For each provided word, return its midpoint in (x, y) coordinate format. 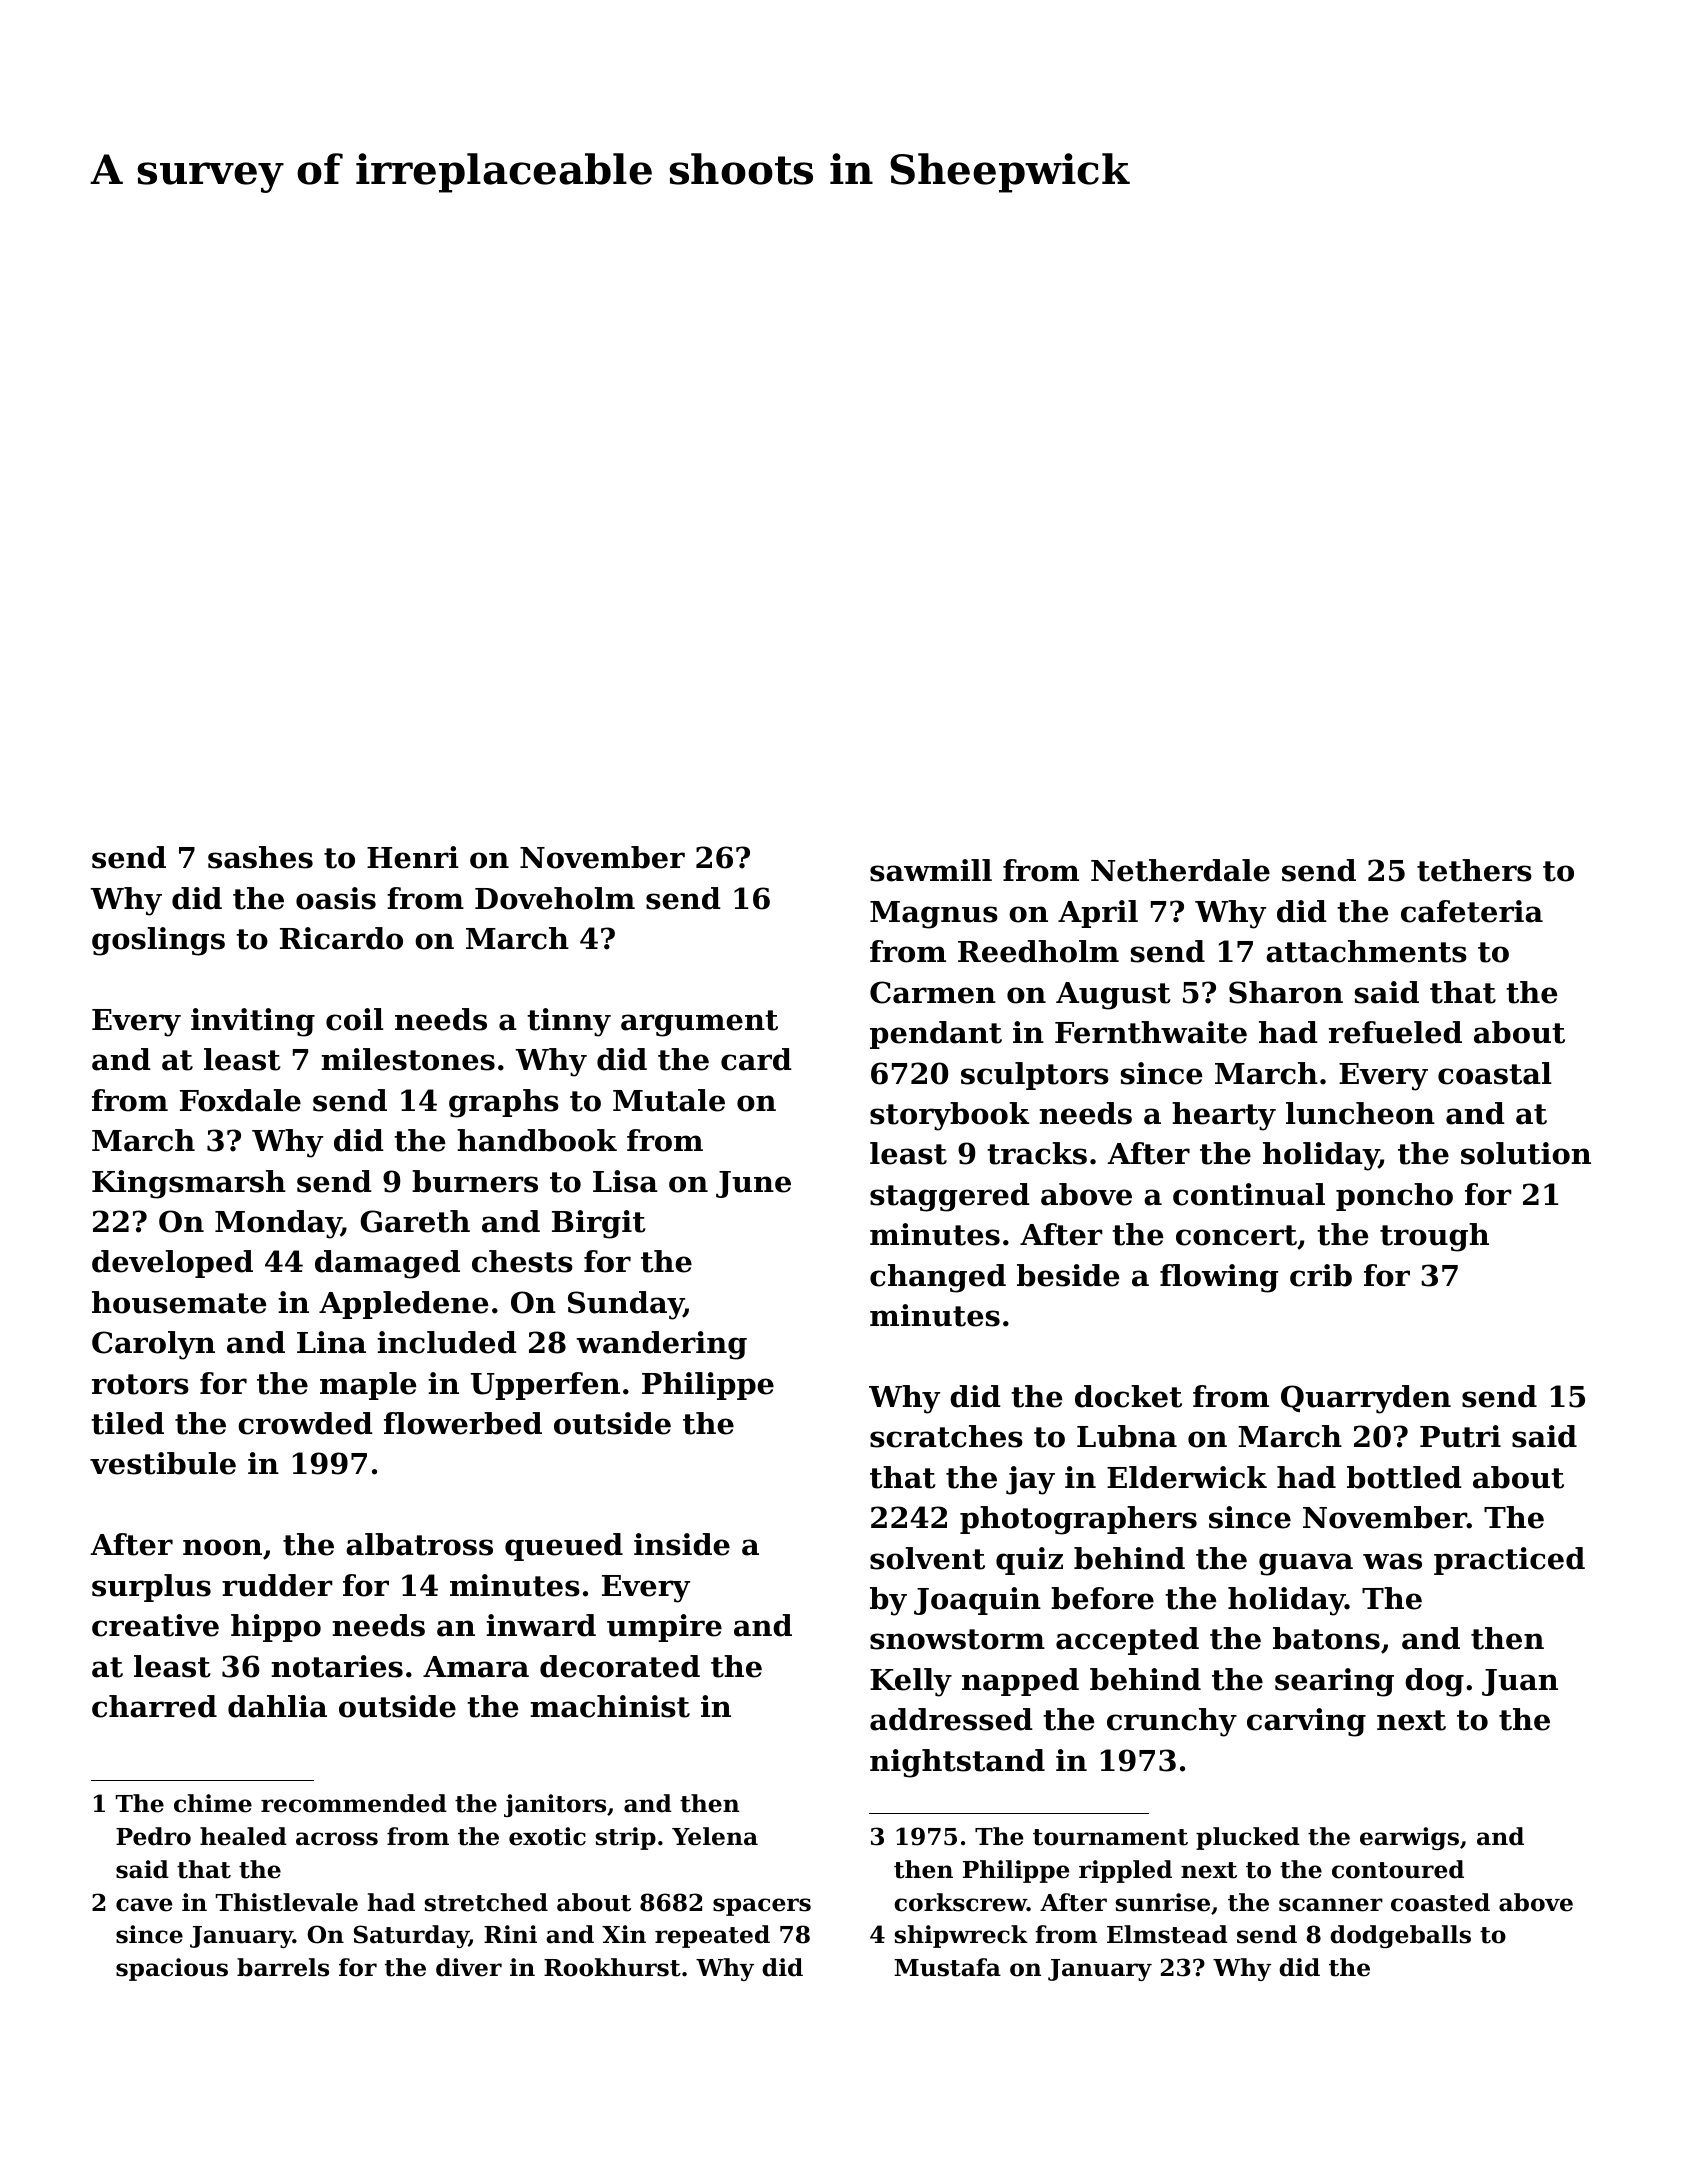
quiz (1029, 1561)
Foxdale (240, 1100)
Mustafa (947, 1967)
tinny (569, 1022)
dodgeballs (1400, 1936)
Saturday (411, 1936)
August (1113, 996)
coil (355, 1019)
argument (699, 1023)
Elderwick (1187, 1477)
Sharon (1286, 992)
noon (222, 1547)
